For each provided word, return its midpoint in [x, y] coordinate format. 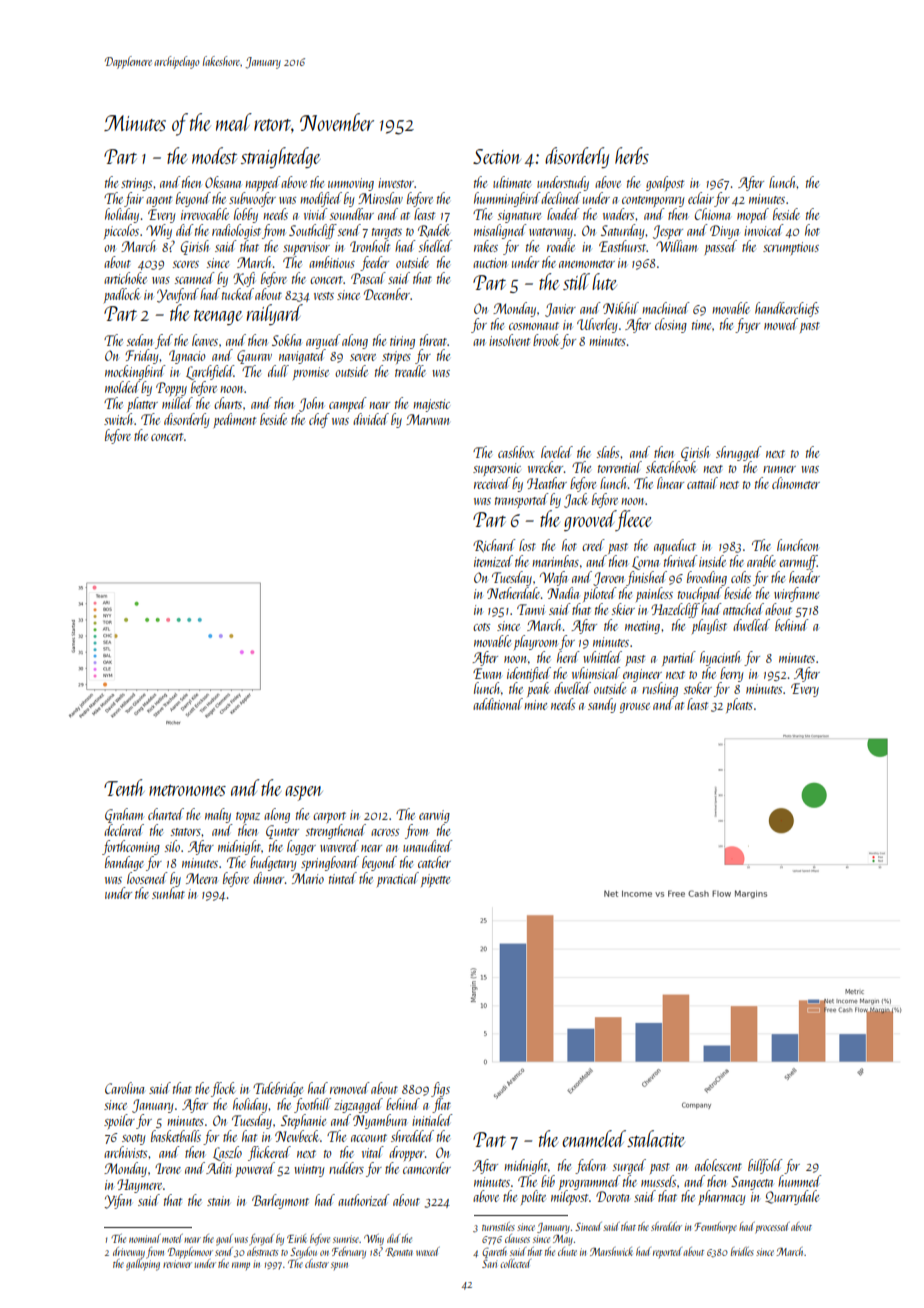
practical [398, 879]
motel [172, 1238]
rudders [346, 1168]
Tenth [124, 787]
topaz [248, 817]
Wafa [553, 578]
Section [497, 156]
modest [214, 155]
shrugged [739, 453]
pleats [739, 705]
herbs [632, 155]
